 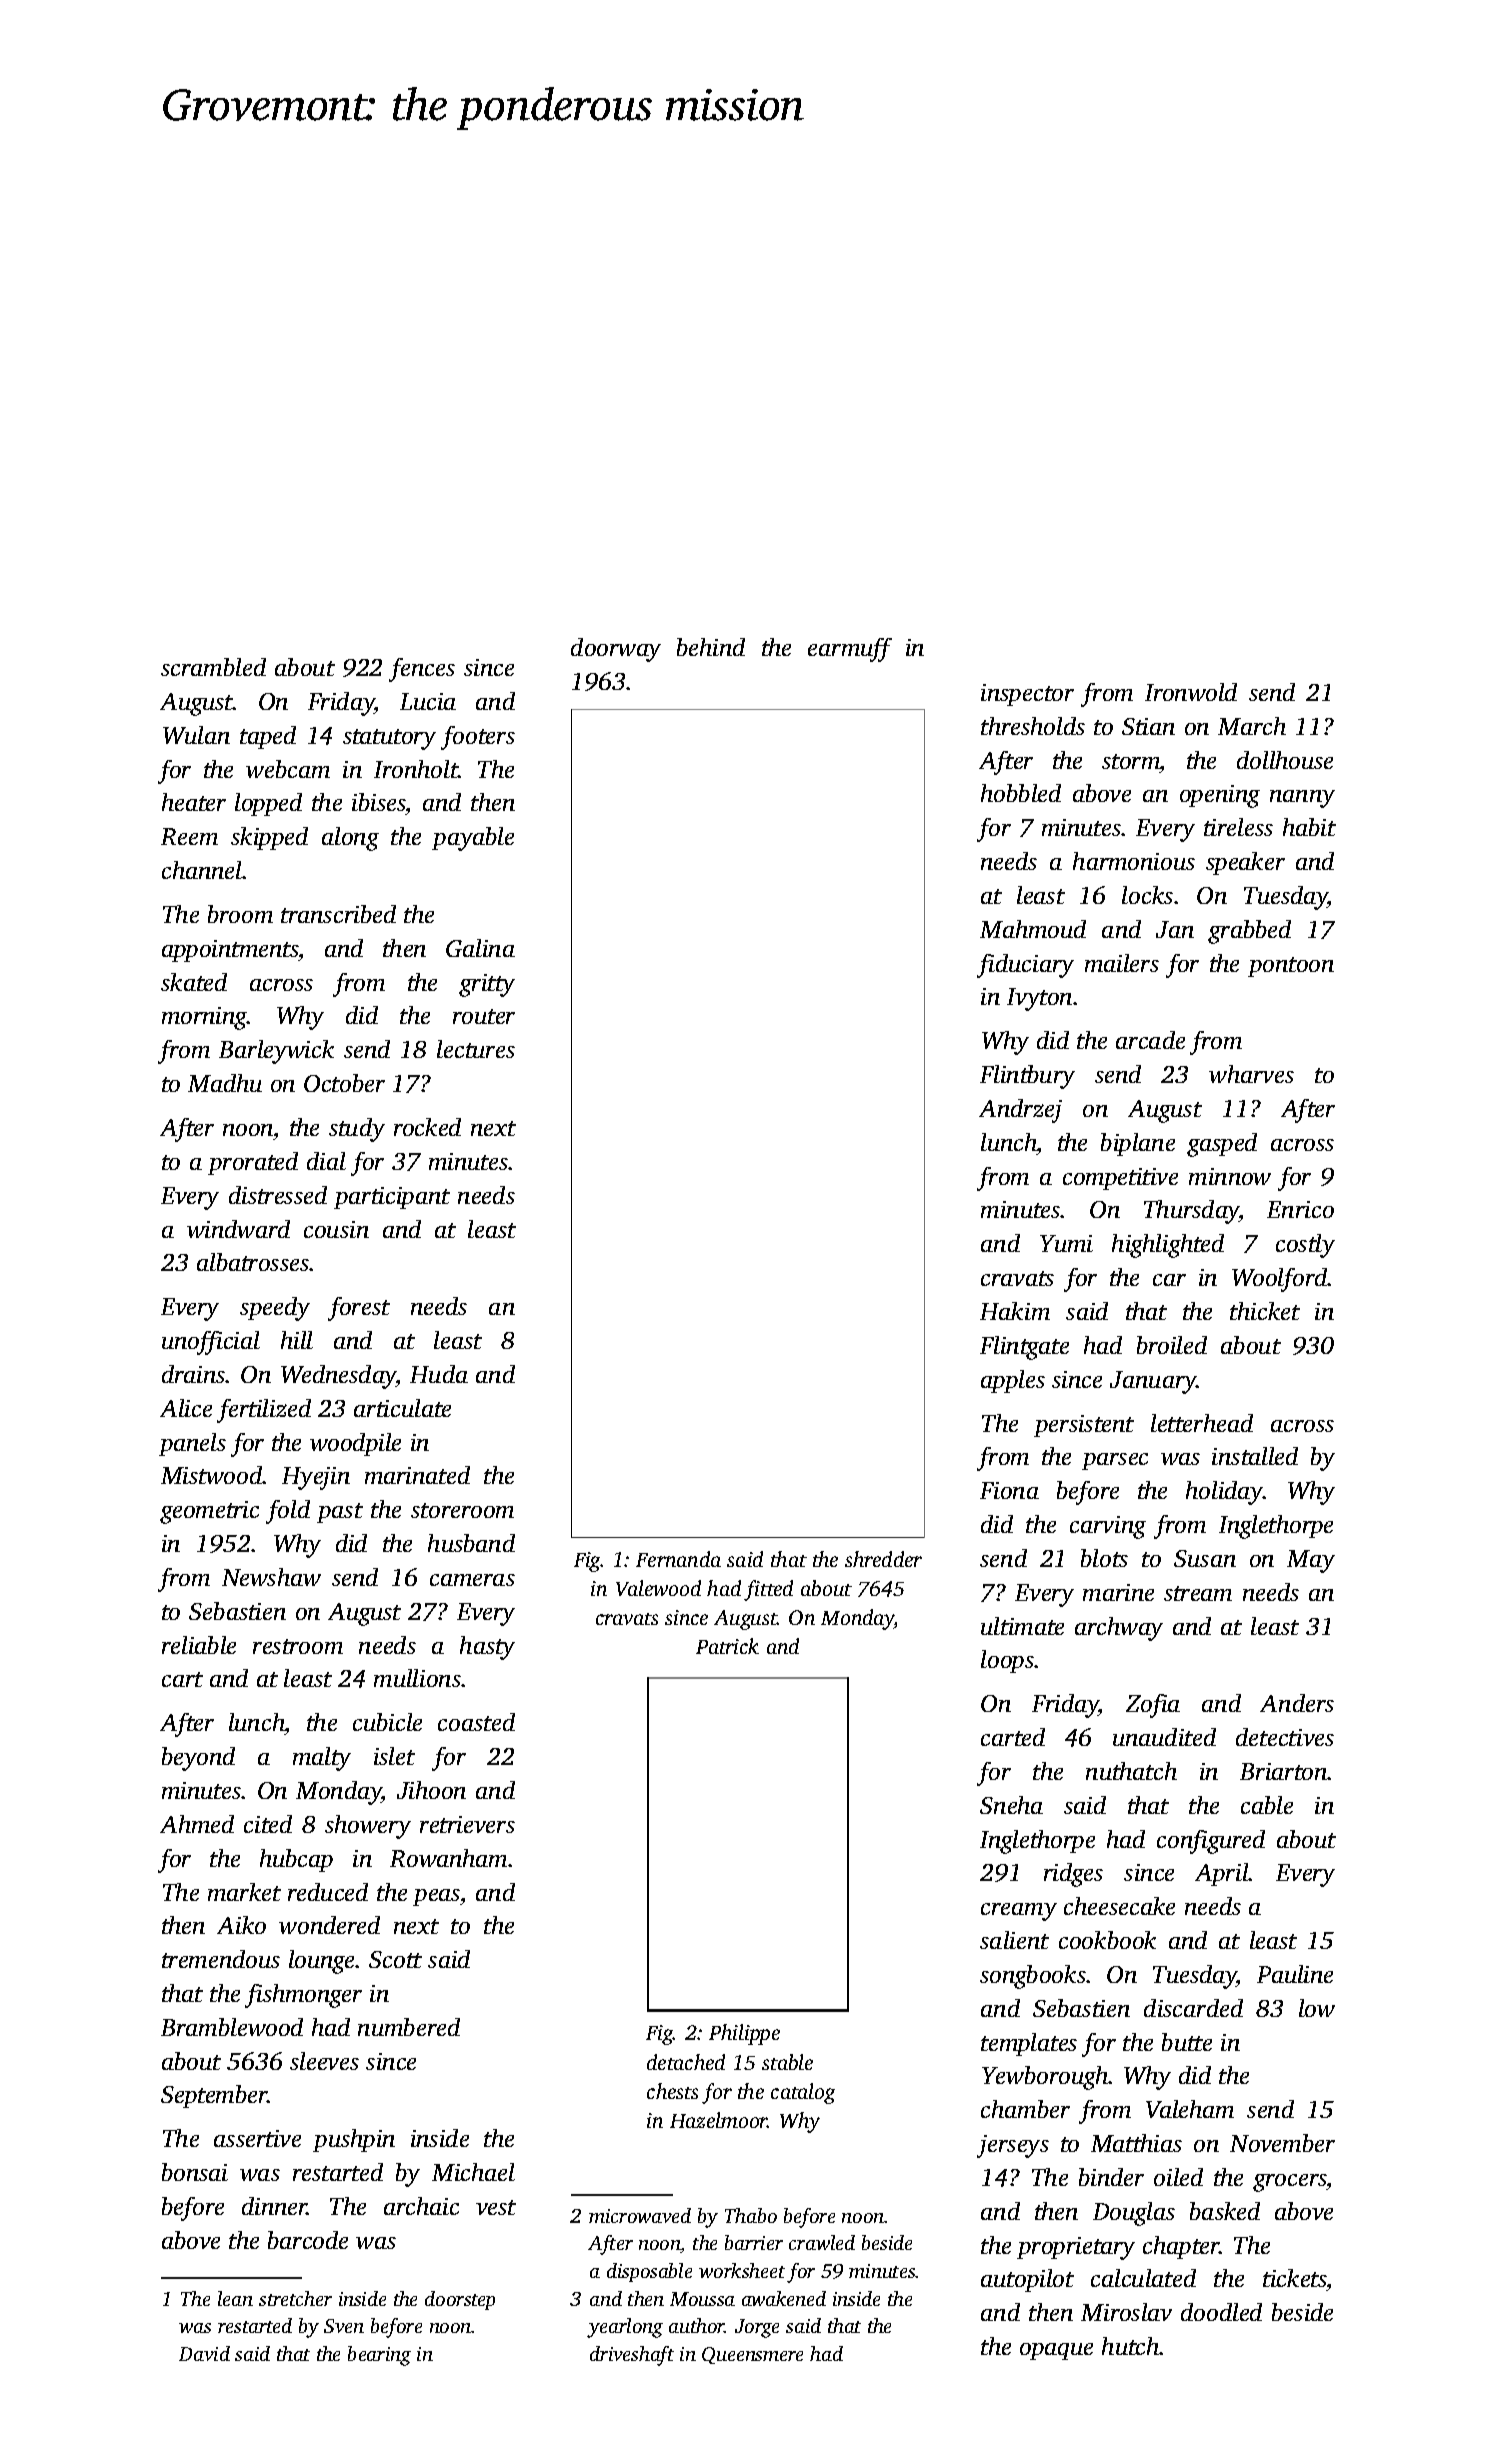 I want to click on channel, so click(x=202, y=870).
